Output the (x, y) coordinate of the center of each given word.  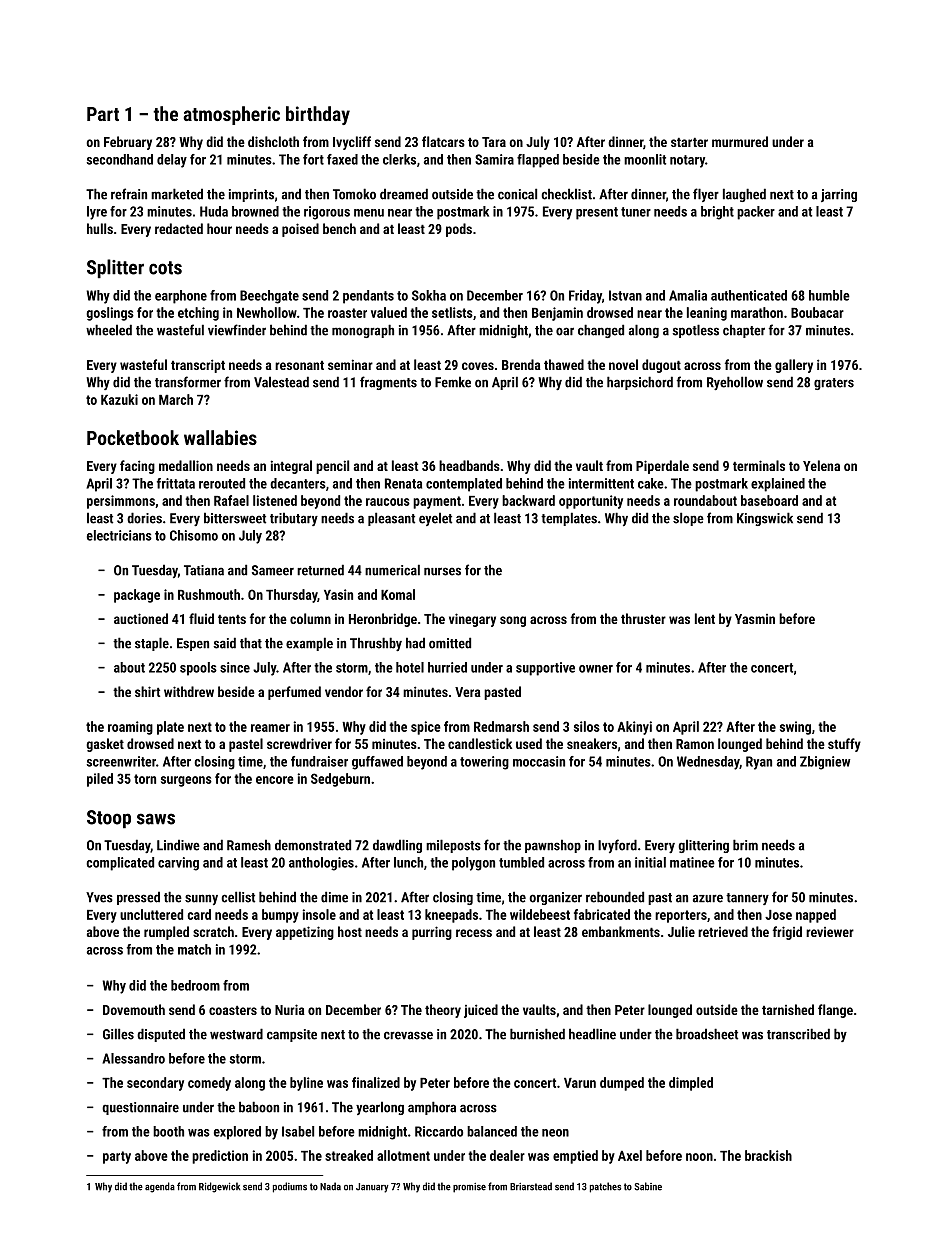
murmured (740, 141)
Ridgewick (219, 1187)
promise (469, 1188)
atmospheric (231, 115)
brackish (768, 1155)
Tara (494, 142)
